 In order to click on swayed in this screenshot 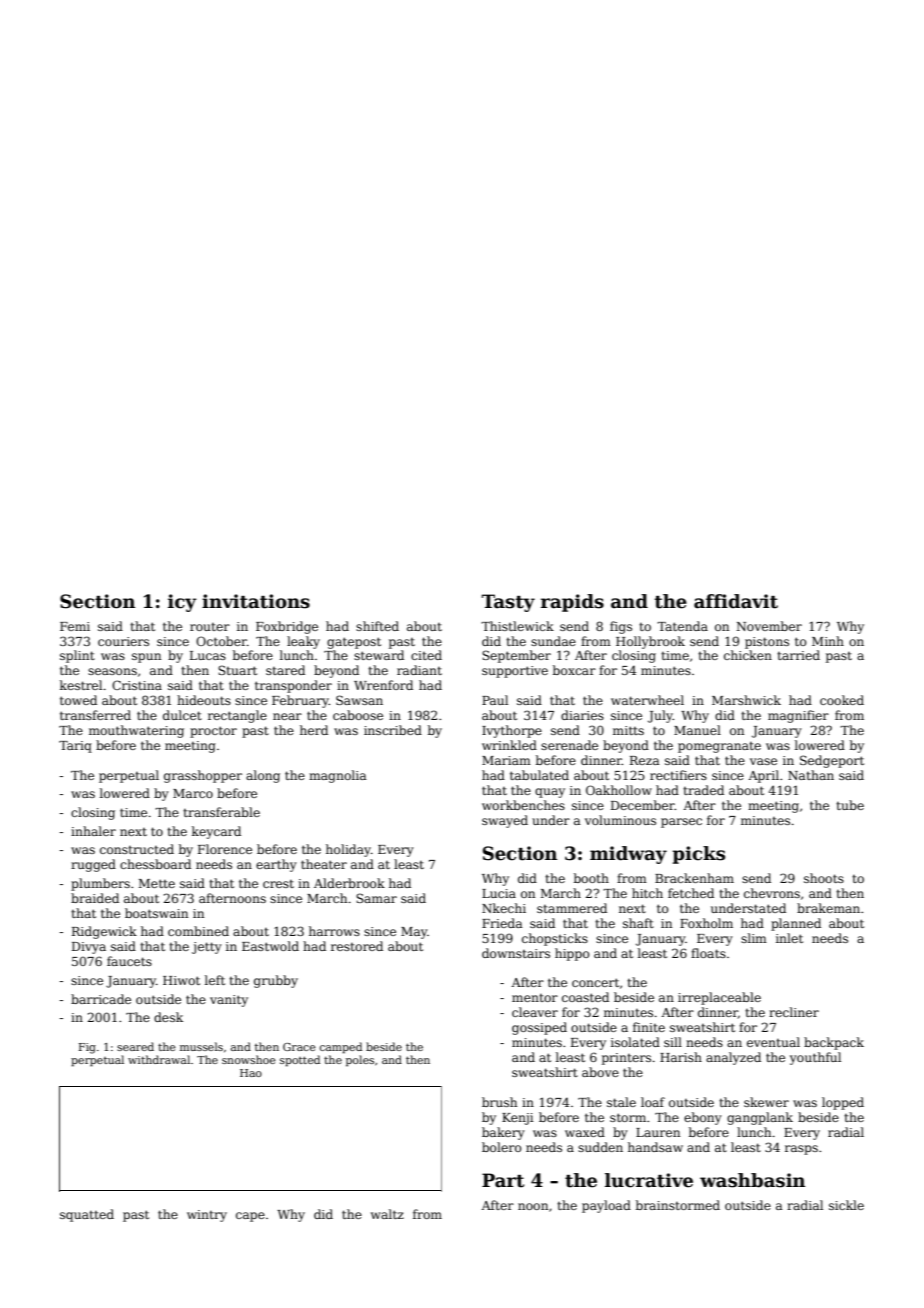, I will do `click(505, 821)`.
